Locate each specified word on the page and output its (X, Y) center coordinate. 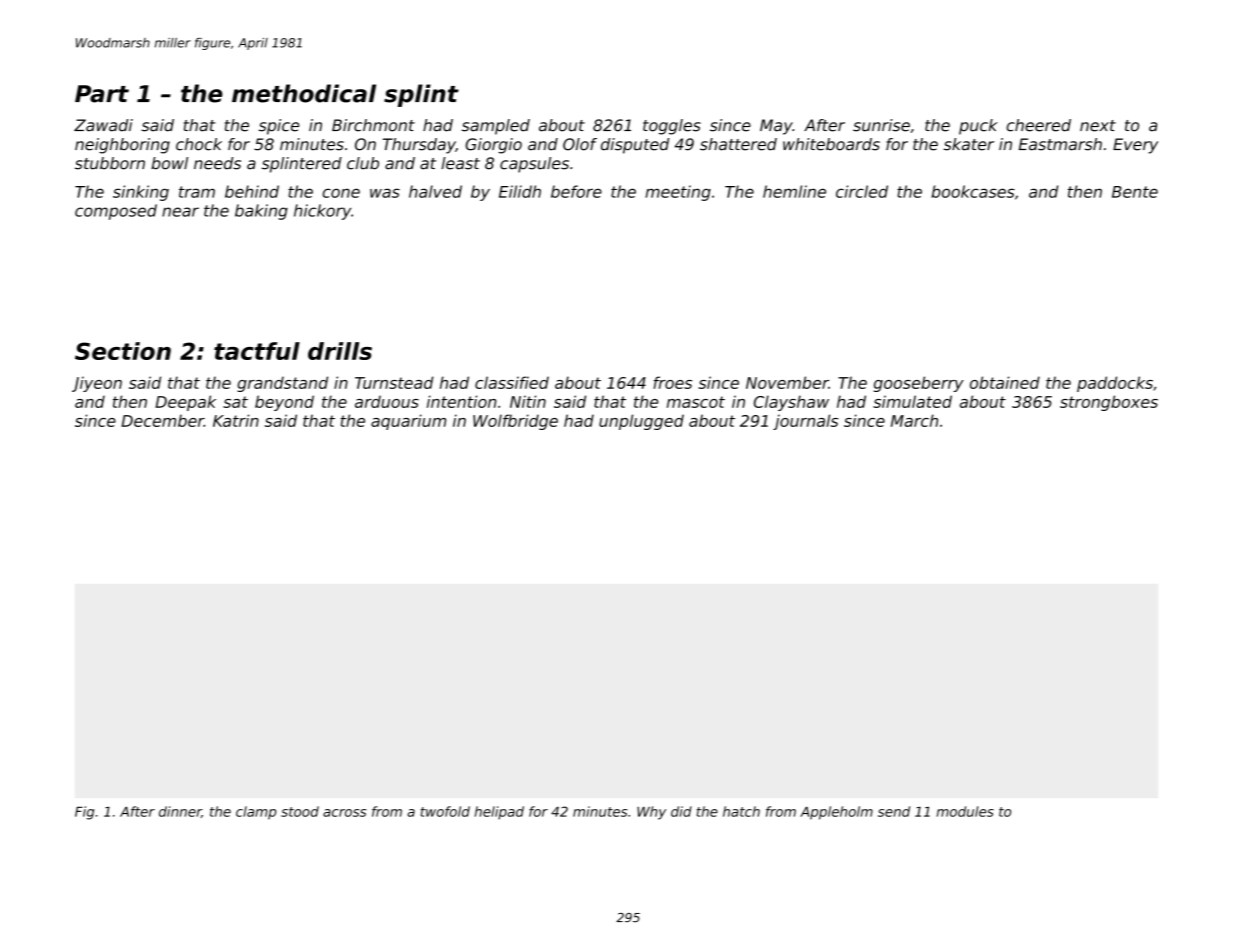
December (162, 420)
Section (123, 351)
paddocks (1115, 384)
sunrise (881, 125)
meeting (678, 193)
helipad (499, 813)
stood (300, 811)
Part (102, 94)
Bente (1135, 192)
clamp (256, 813)
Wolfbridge (515, 422)
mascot (696, 402)
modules (965, 811)
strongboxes (1109, 403)
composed (116, 212)
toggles (672, 127)
